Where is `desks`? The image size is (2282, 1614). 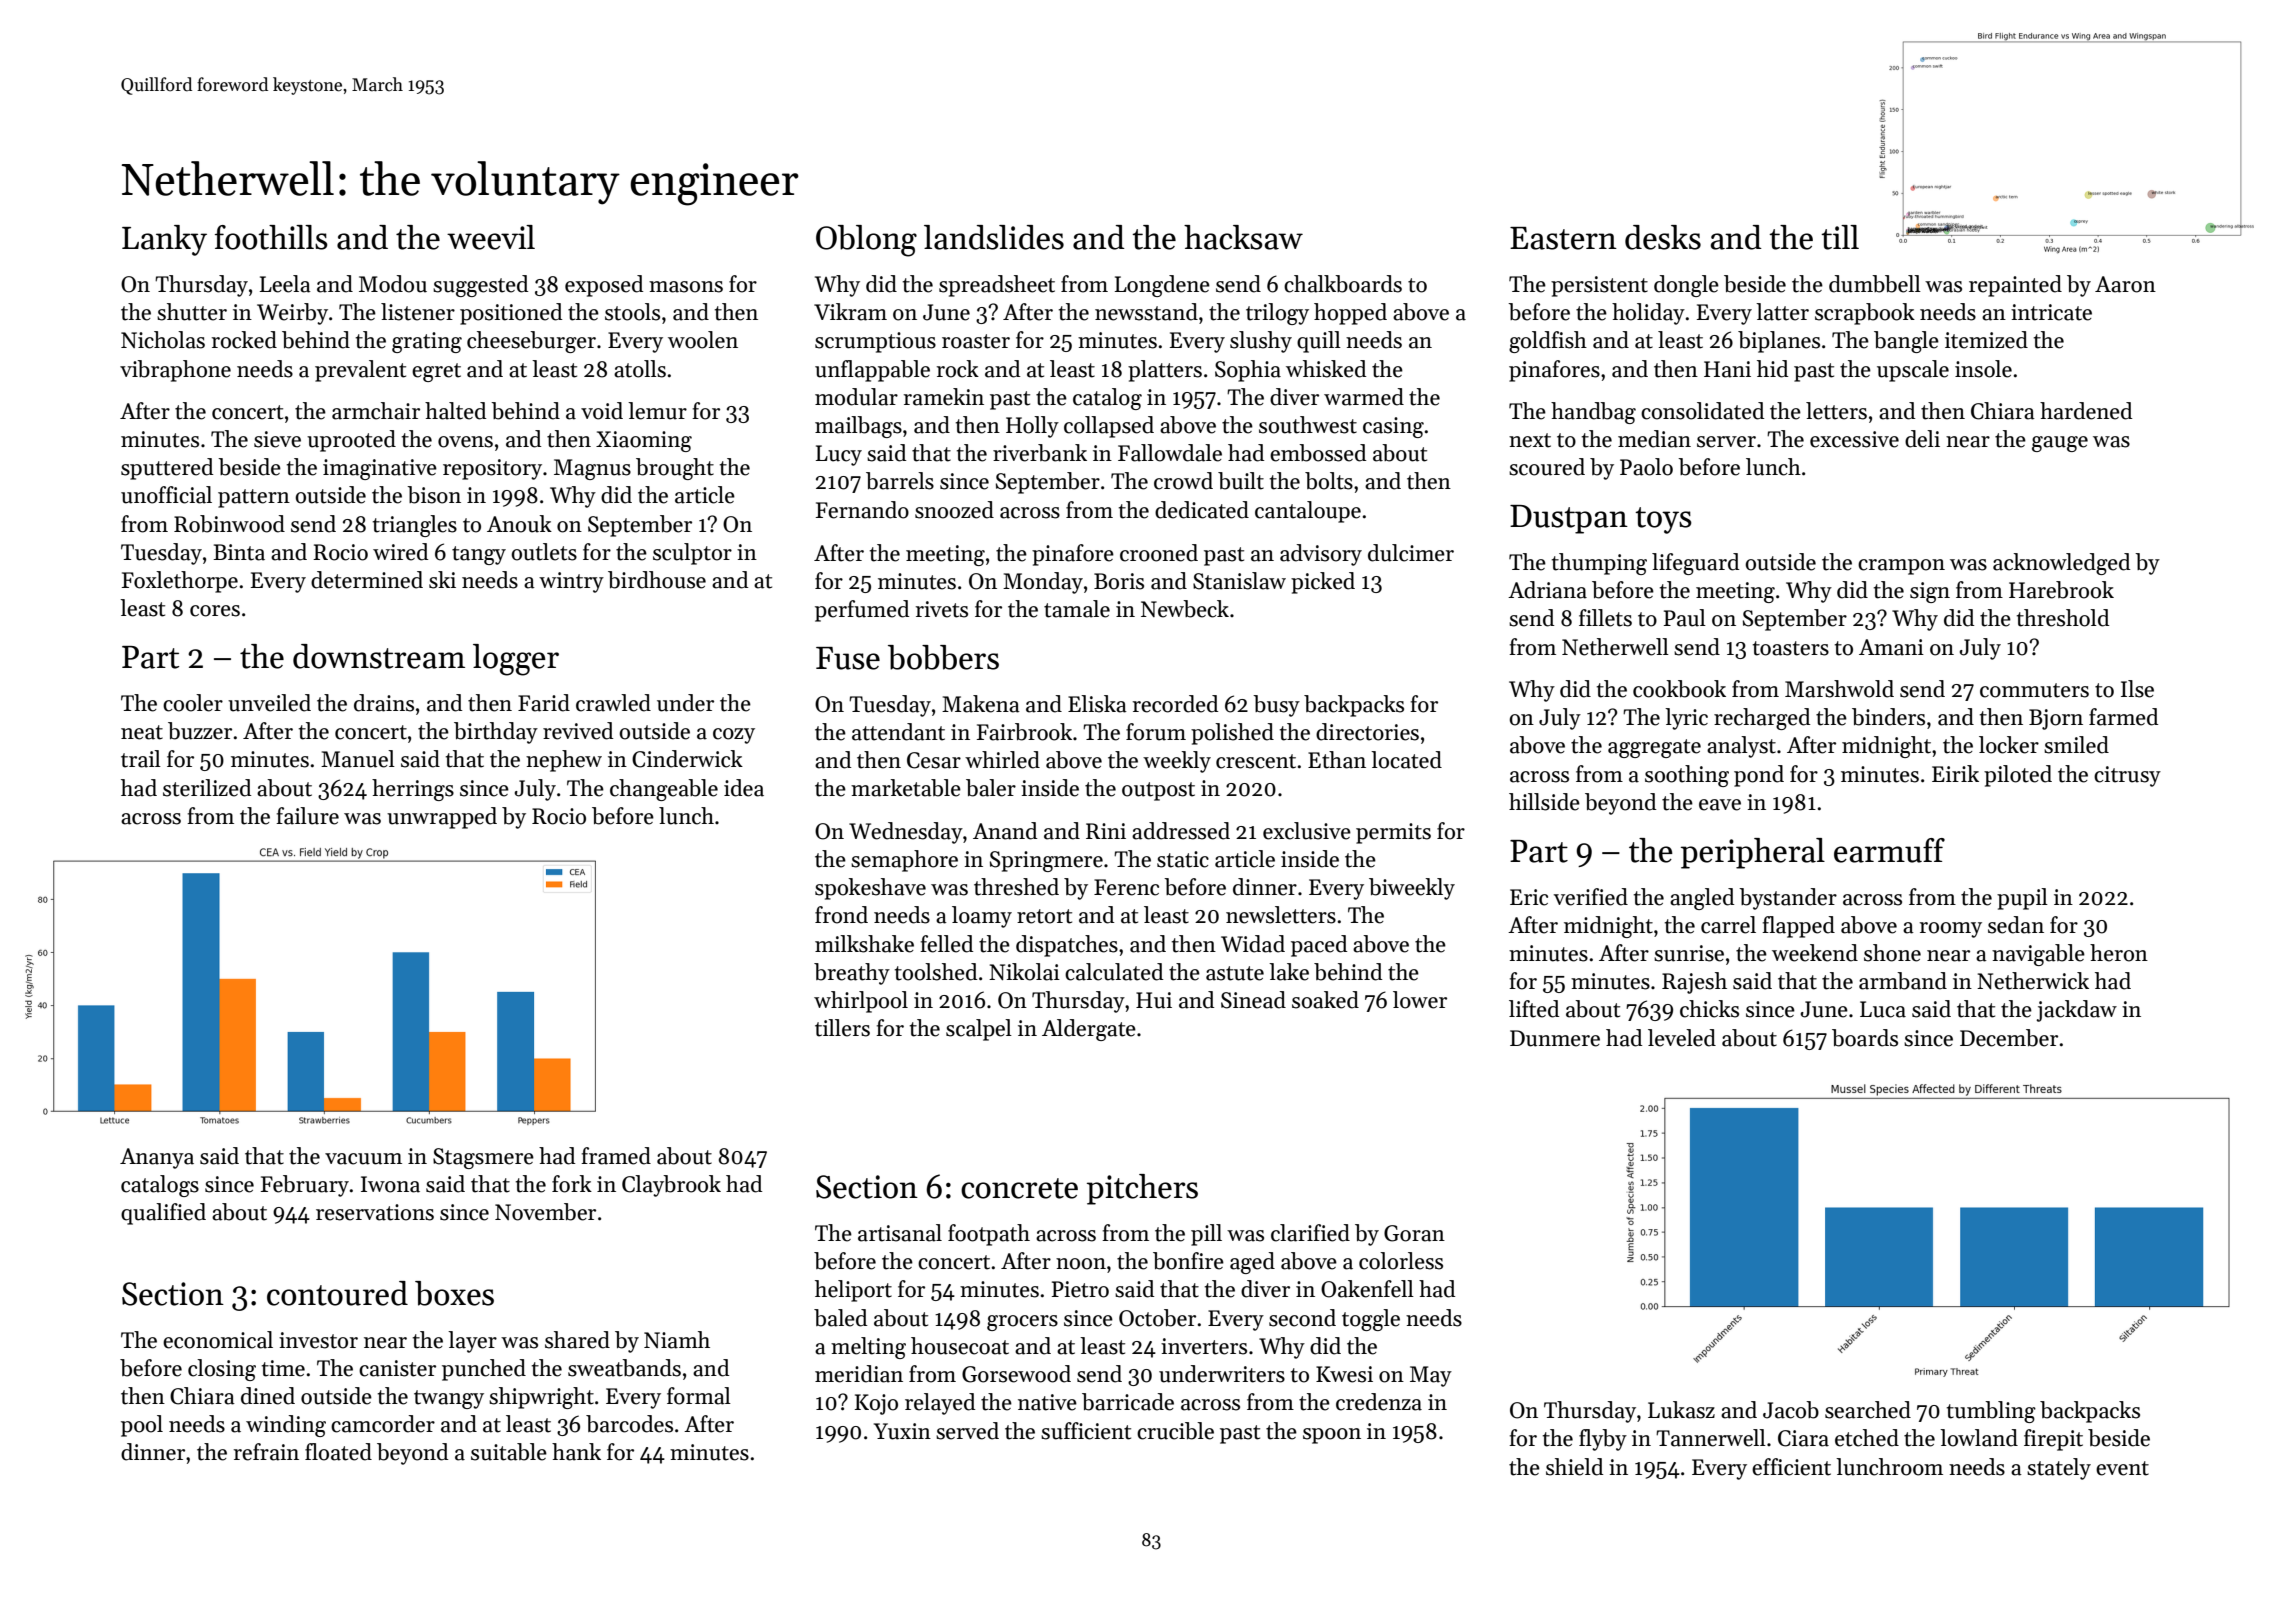 desks is located at coordinates (1663, 237).
